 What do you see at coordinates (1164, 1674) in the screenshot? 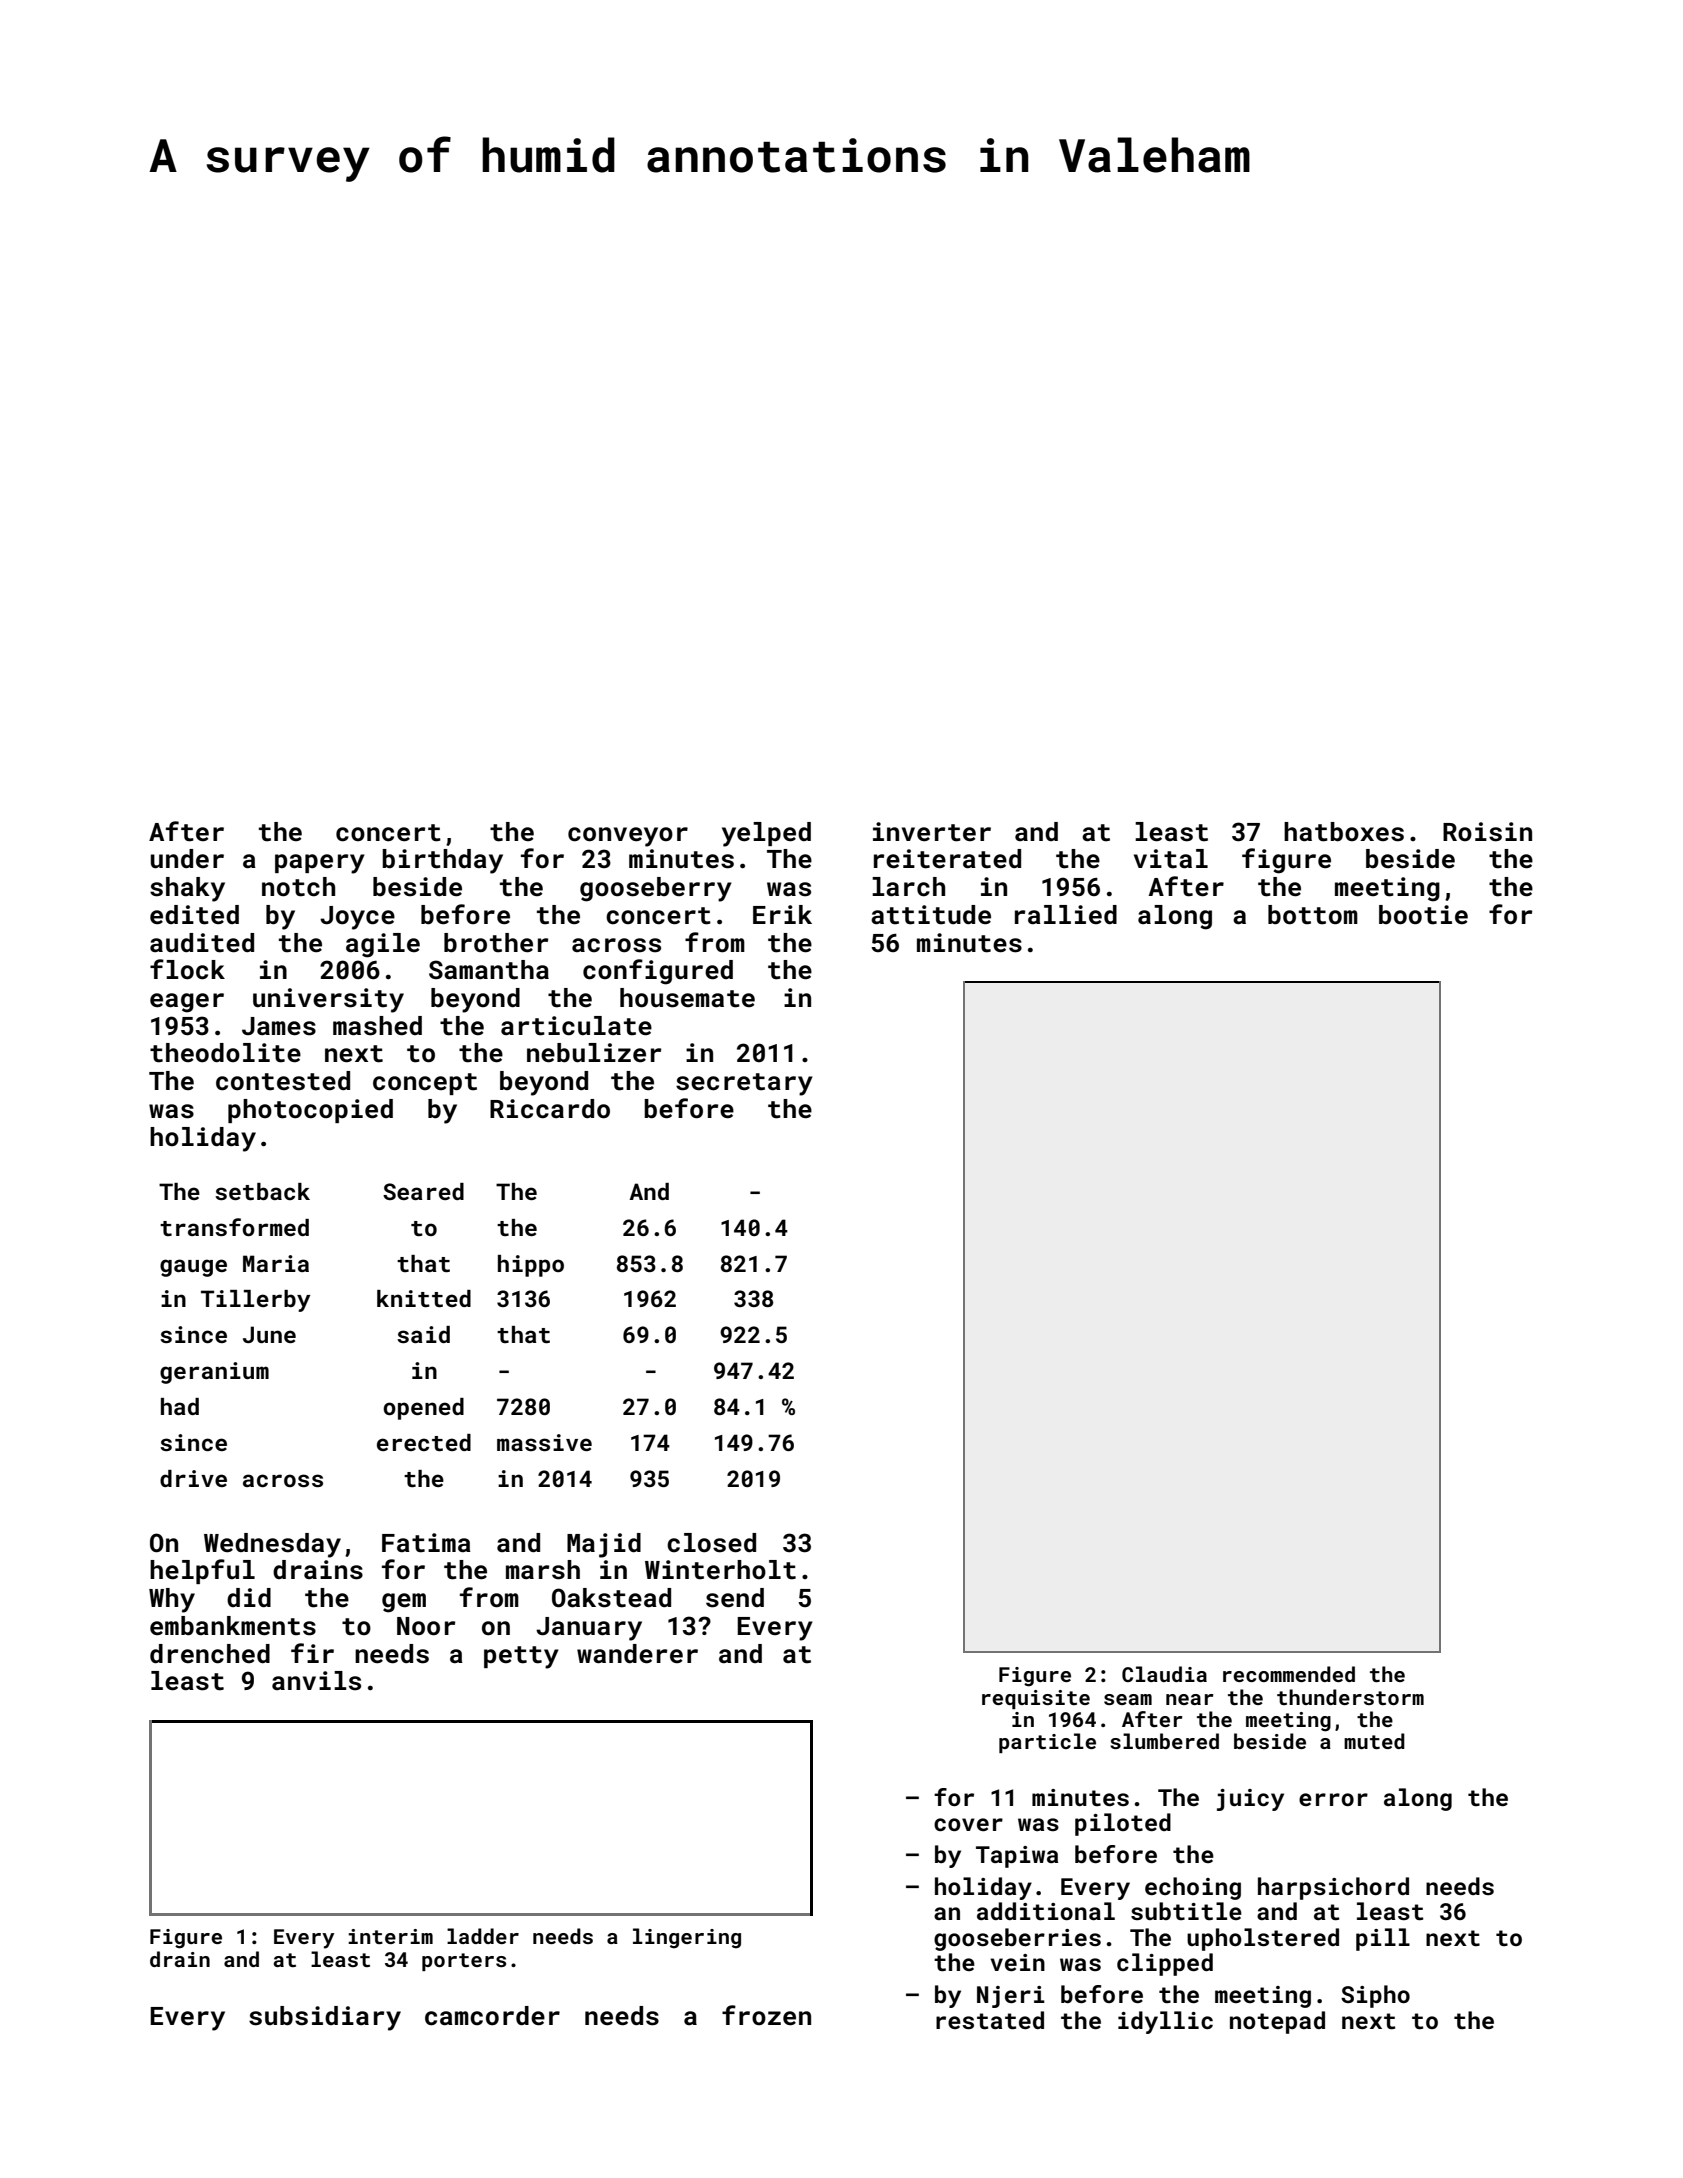
I see `Claudia` at bounding box center [1164, 1674].
